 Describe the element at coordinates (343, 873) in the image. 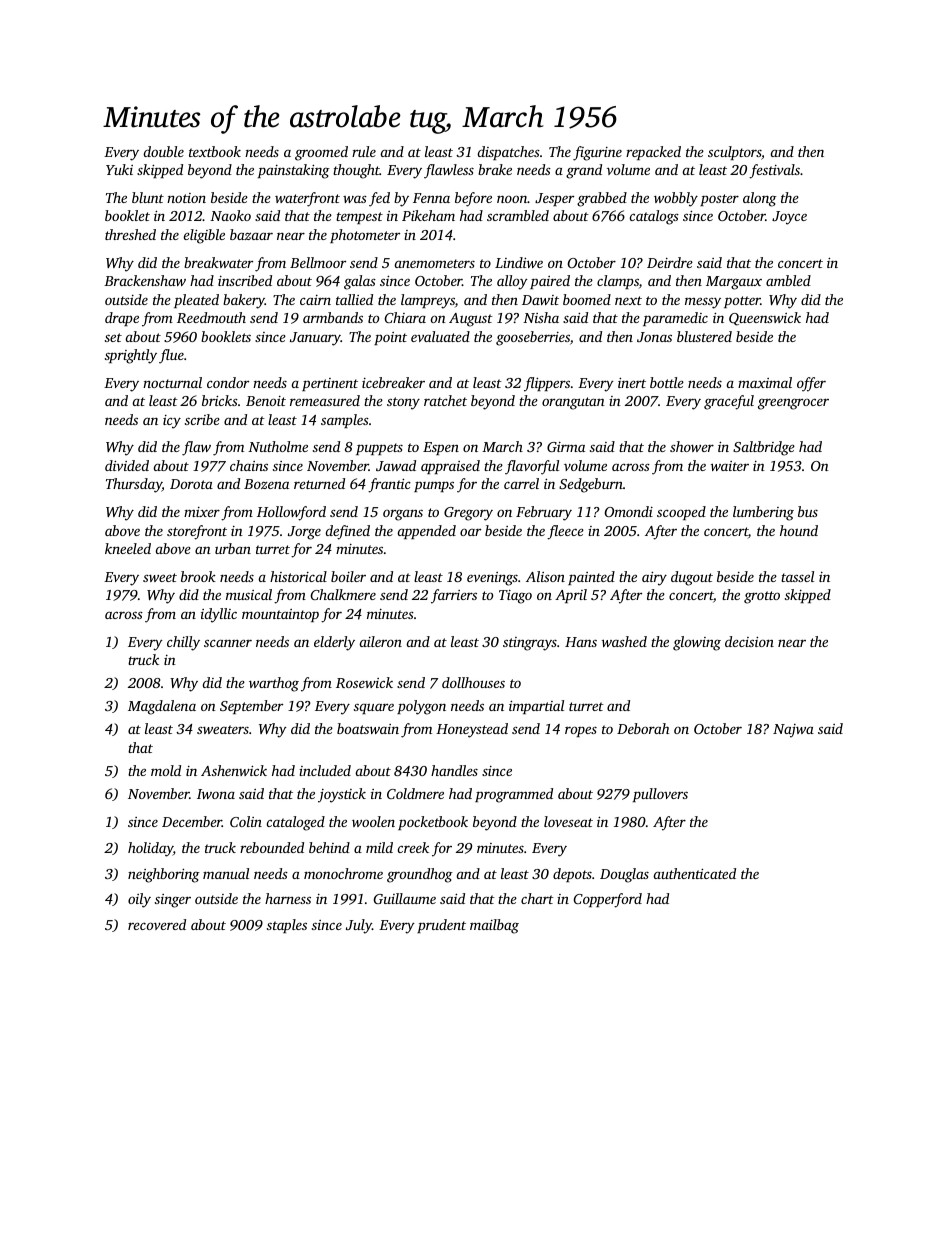

I see `monochrome` at that location.
